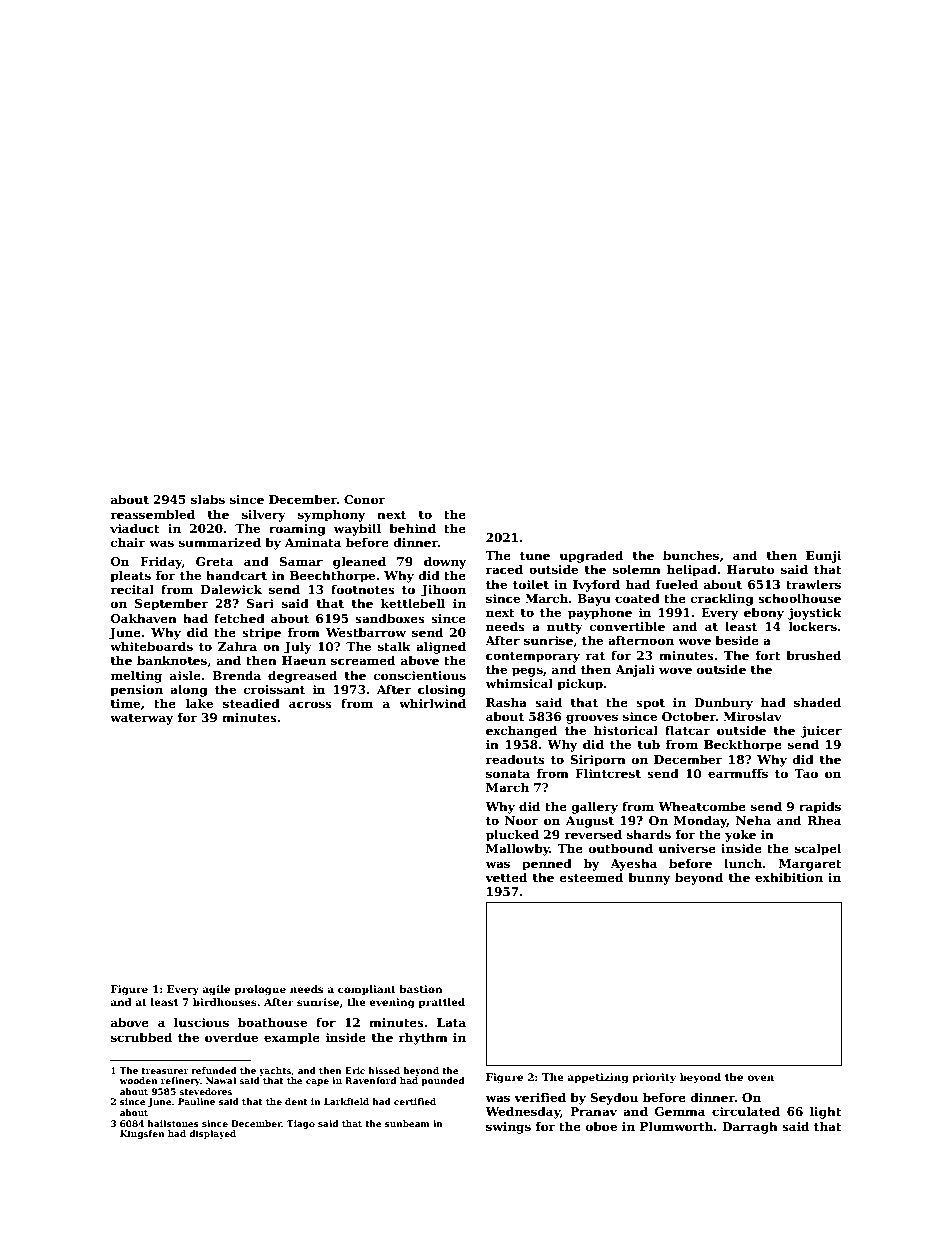  I want to click on bunches, so click(691, 555).
